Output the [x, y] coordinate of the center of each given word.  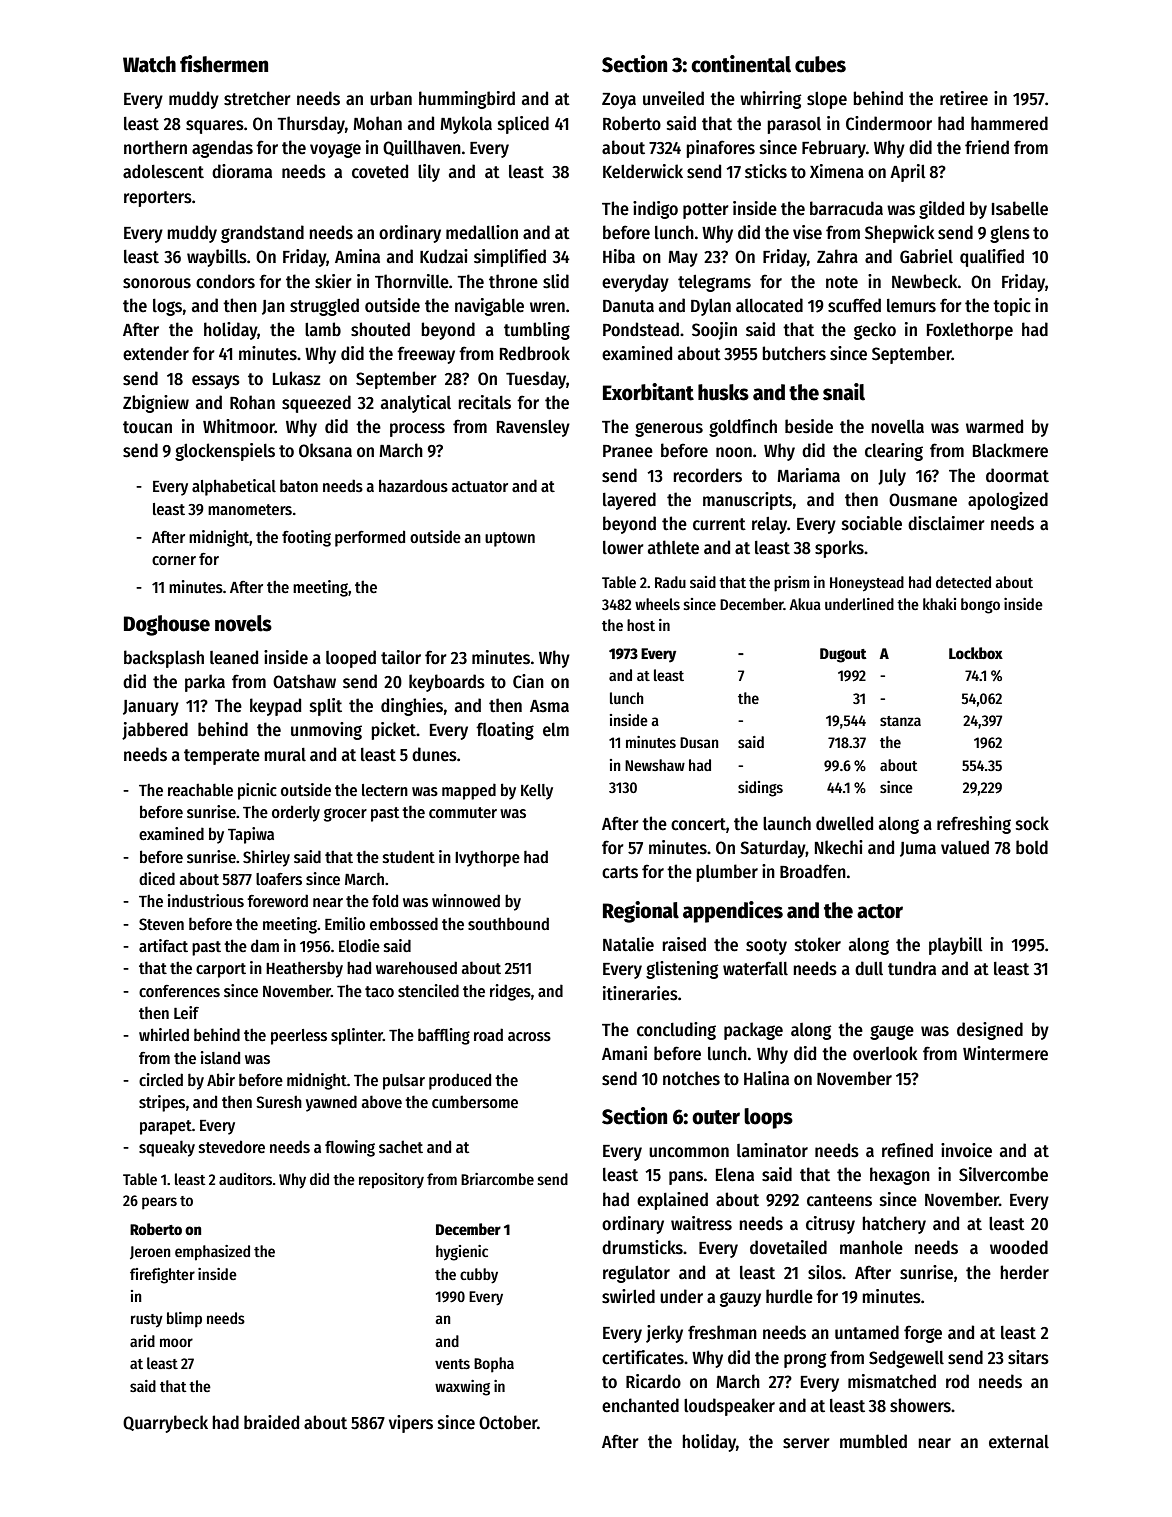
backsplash [164, 659]
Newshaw [655, 765]
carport [221, 970]
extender [156, 353]
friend [987, 147]
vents [452, 1364]
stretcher [257, 98]
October [508, 1422]
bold [1032, 847]
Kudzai [444, 256]
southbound [508, 924]
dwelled [844, 823]
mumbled [873, 1441]
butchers [794, 353]
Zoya [619, 101]
